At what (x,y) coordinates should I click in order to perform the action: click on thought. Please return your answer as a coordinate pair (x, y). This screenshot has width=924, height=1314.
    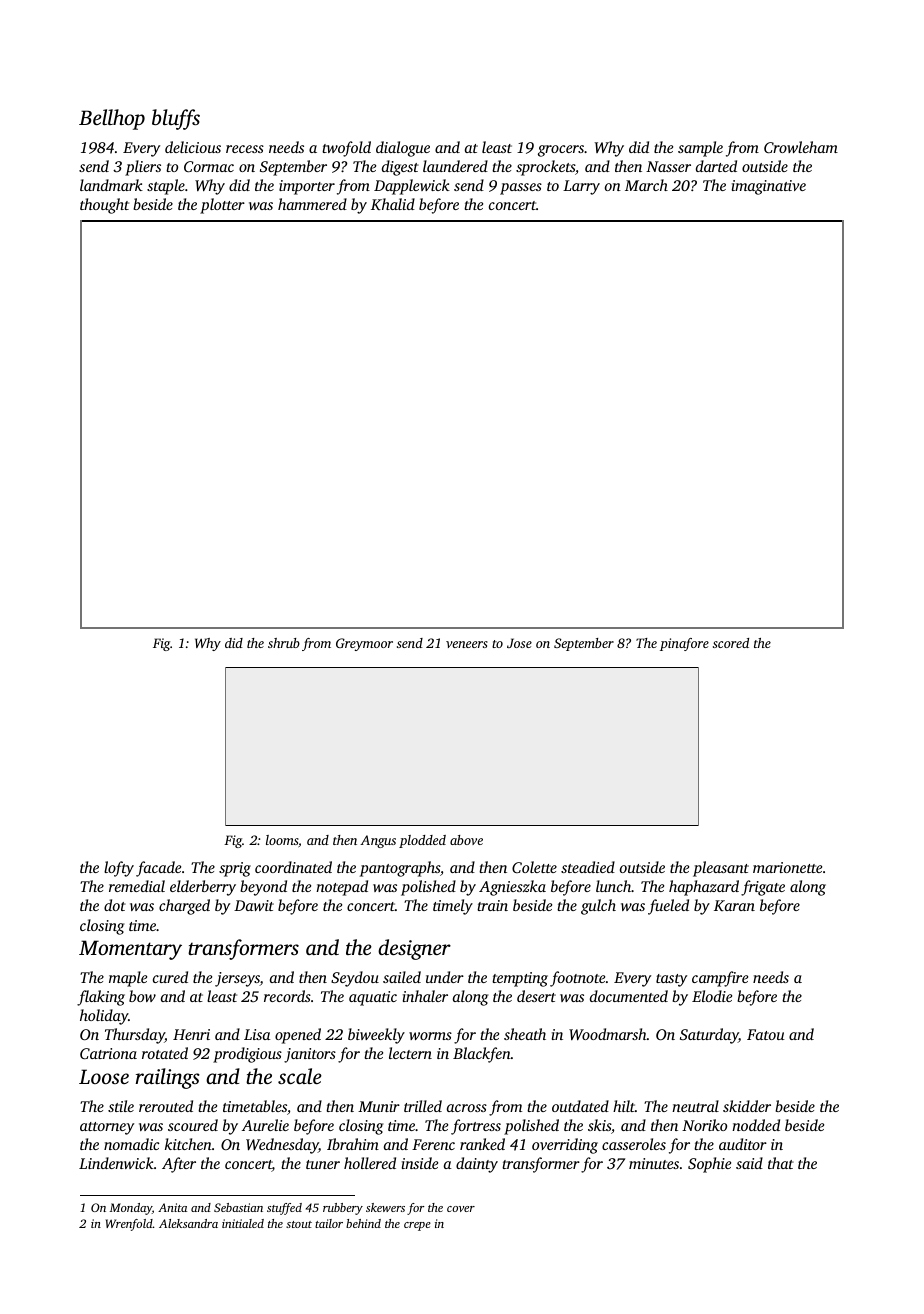
    Looking at the image, I should click on (104, 206).
